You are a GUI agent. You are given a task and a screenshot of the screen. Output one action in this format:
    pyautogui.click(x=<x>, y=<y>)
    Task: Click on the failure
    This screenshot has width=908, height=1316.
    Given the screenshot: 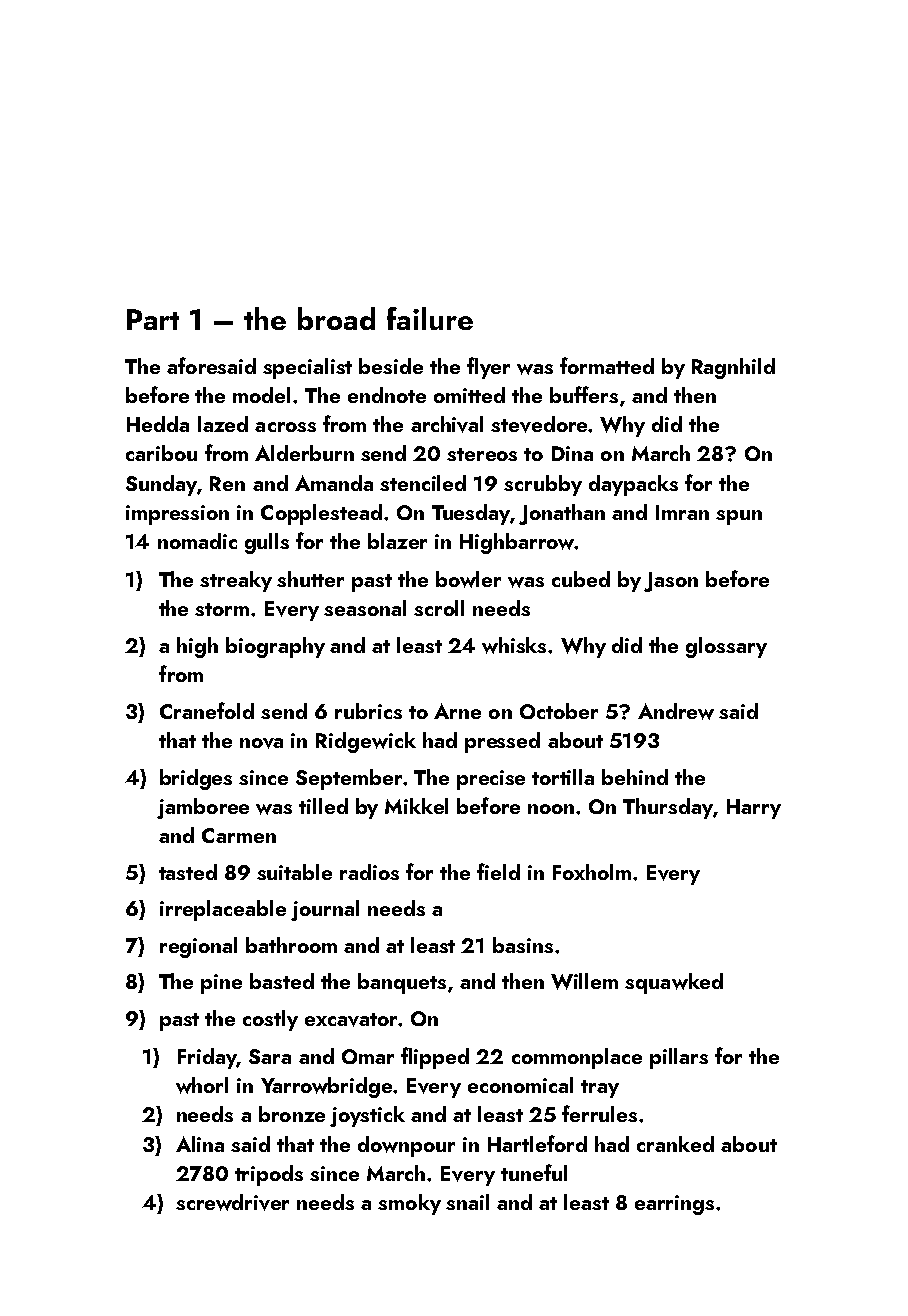 What is the action you would take?
    pyautogui.click(x=430, y=318)
